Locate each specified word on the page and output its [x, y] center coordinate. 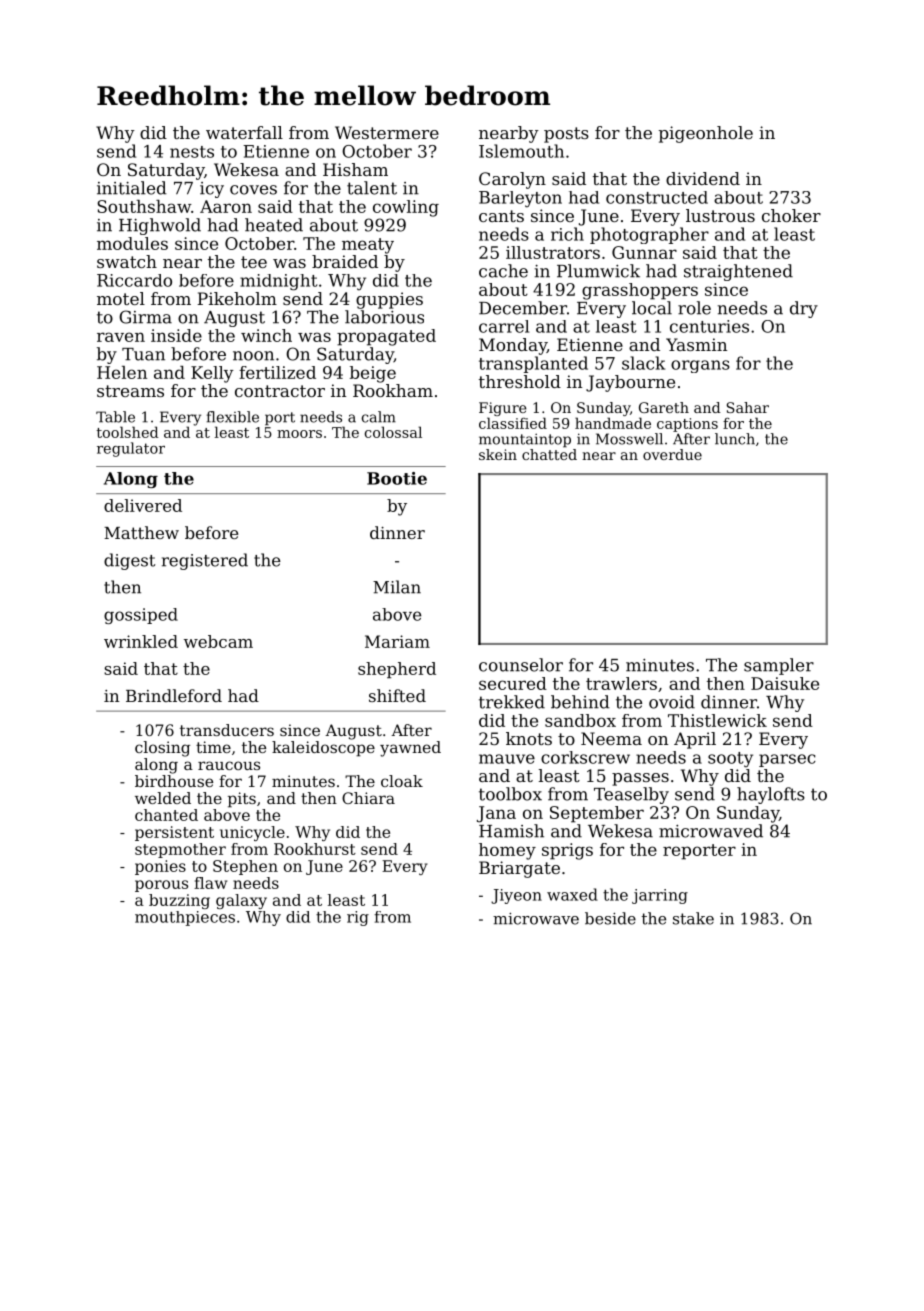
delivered [143, 505]
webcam [218, 641]
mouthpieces [185, 918]
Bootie [397, 478]
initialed [132, 188]
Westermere [387, 132]
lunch [735, 439]
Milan [397, 587]
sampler [779, 666]
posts [566, 135]
